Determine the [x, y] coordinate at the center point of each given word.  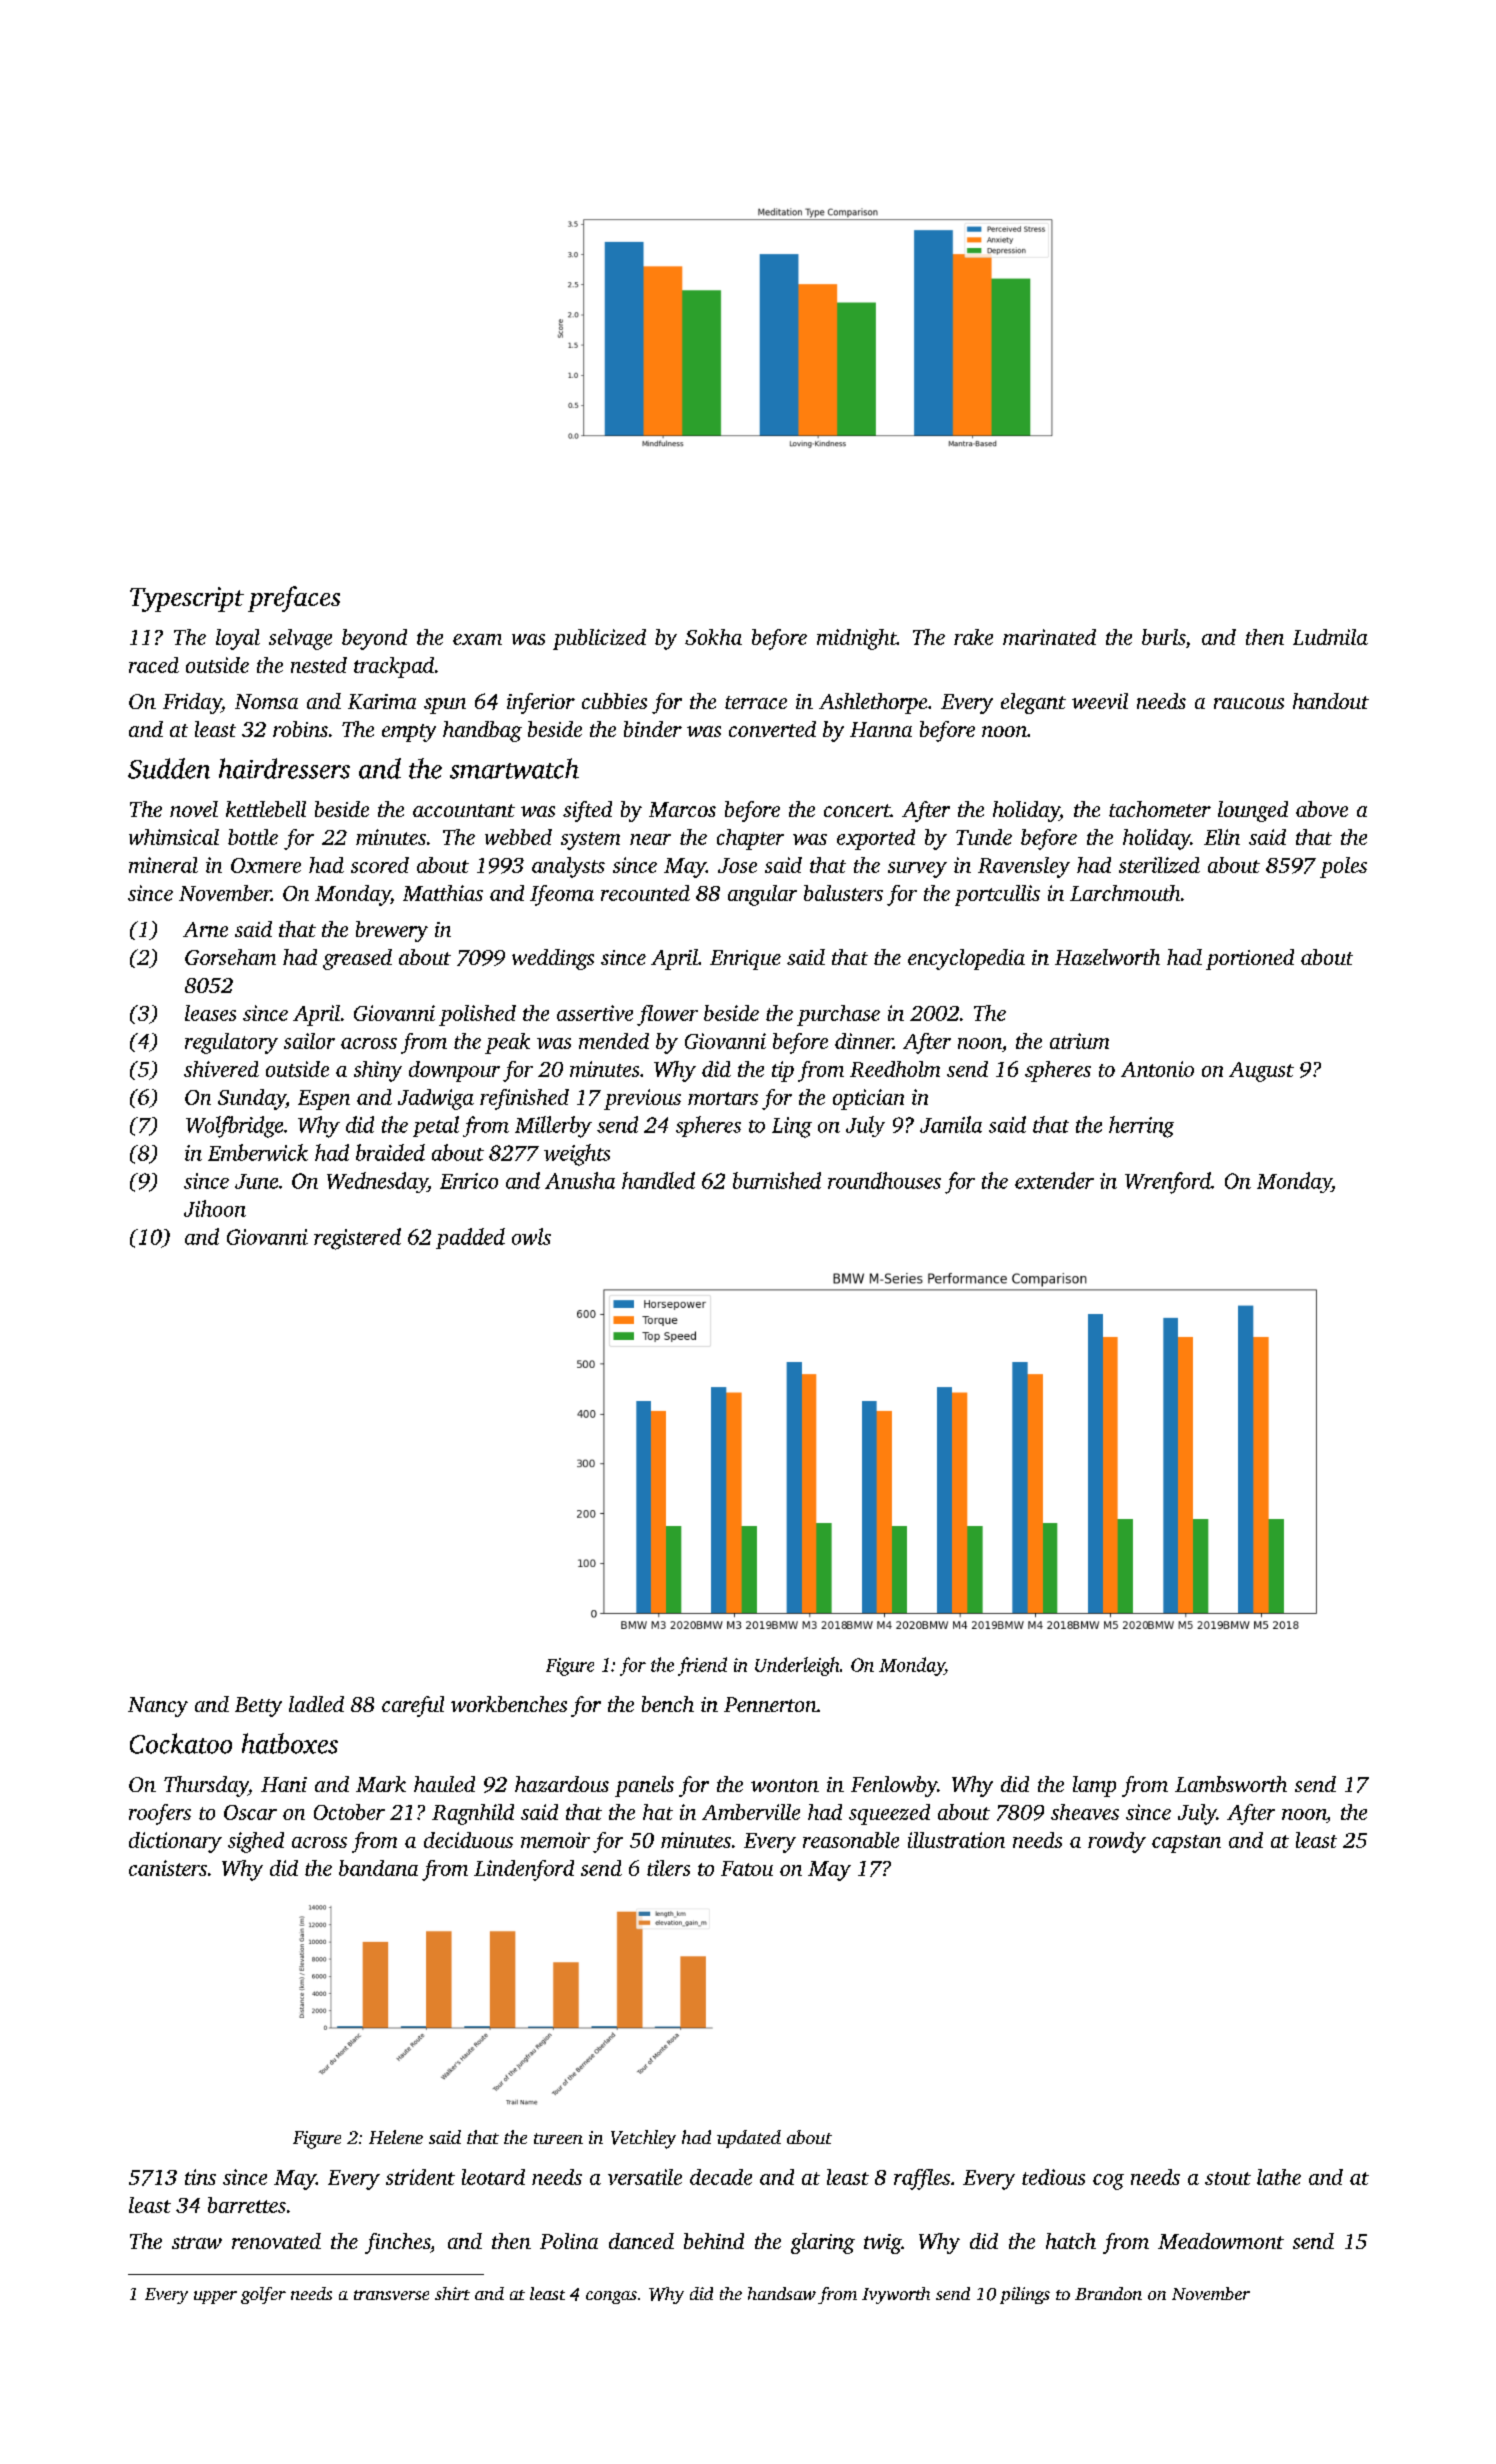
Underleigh [797, 1666]
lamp [1094, 1786]
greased [357, 959]
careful [413, 1706]
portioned [1250, 959]
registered [357, 1239]
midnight [857, 639]
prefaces [294, 599]
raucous [1249, 703]
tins [200, 2177]
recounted [645, 893]
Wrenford [1168, 1183]
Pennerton [770, 1704]
